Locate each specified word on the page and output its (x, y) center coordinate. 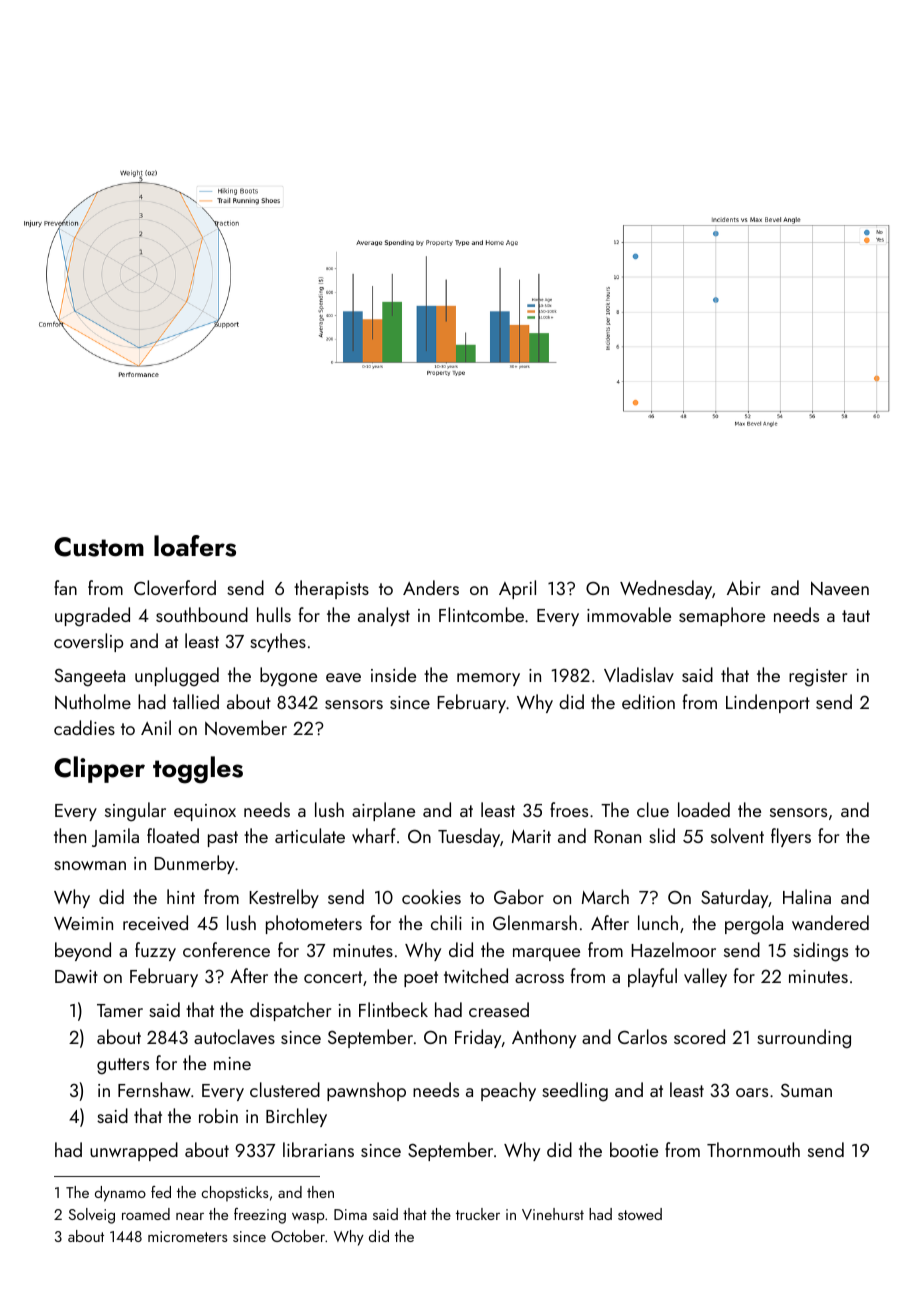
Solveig (92, 1216)
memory (488, 679)
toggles (198, 770)
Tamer (120, 1010)
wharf (374, 835)
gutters (123, 1066)
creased (499, 1009)
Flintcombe (481, 614)
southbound (202, 614)
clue (653, 809)
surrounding (804, 1039)
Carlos (642, 1036)
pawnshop (366, 1091)
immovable (629, 614)
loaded (704, 809)
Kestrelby (284, 898)
